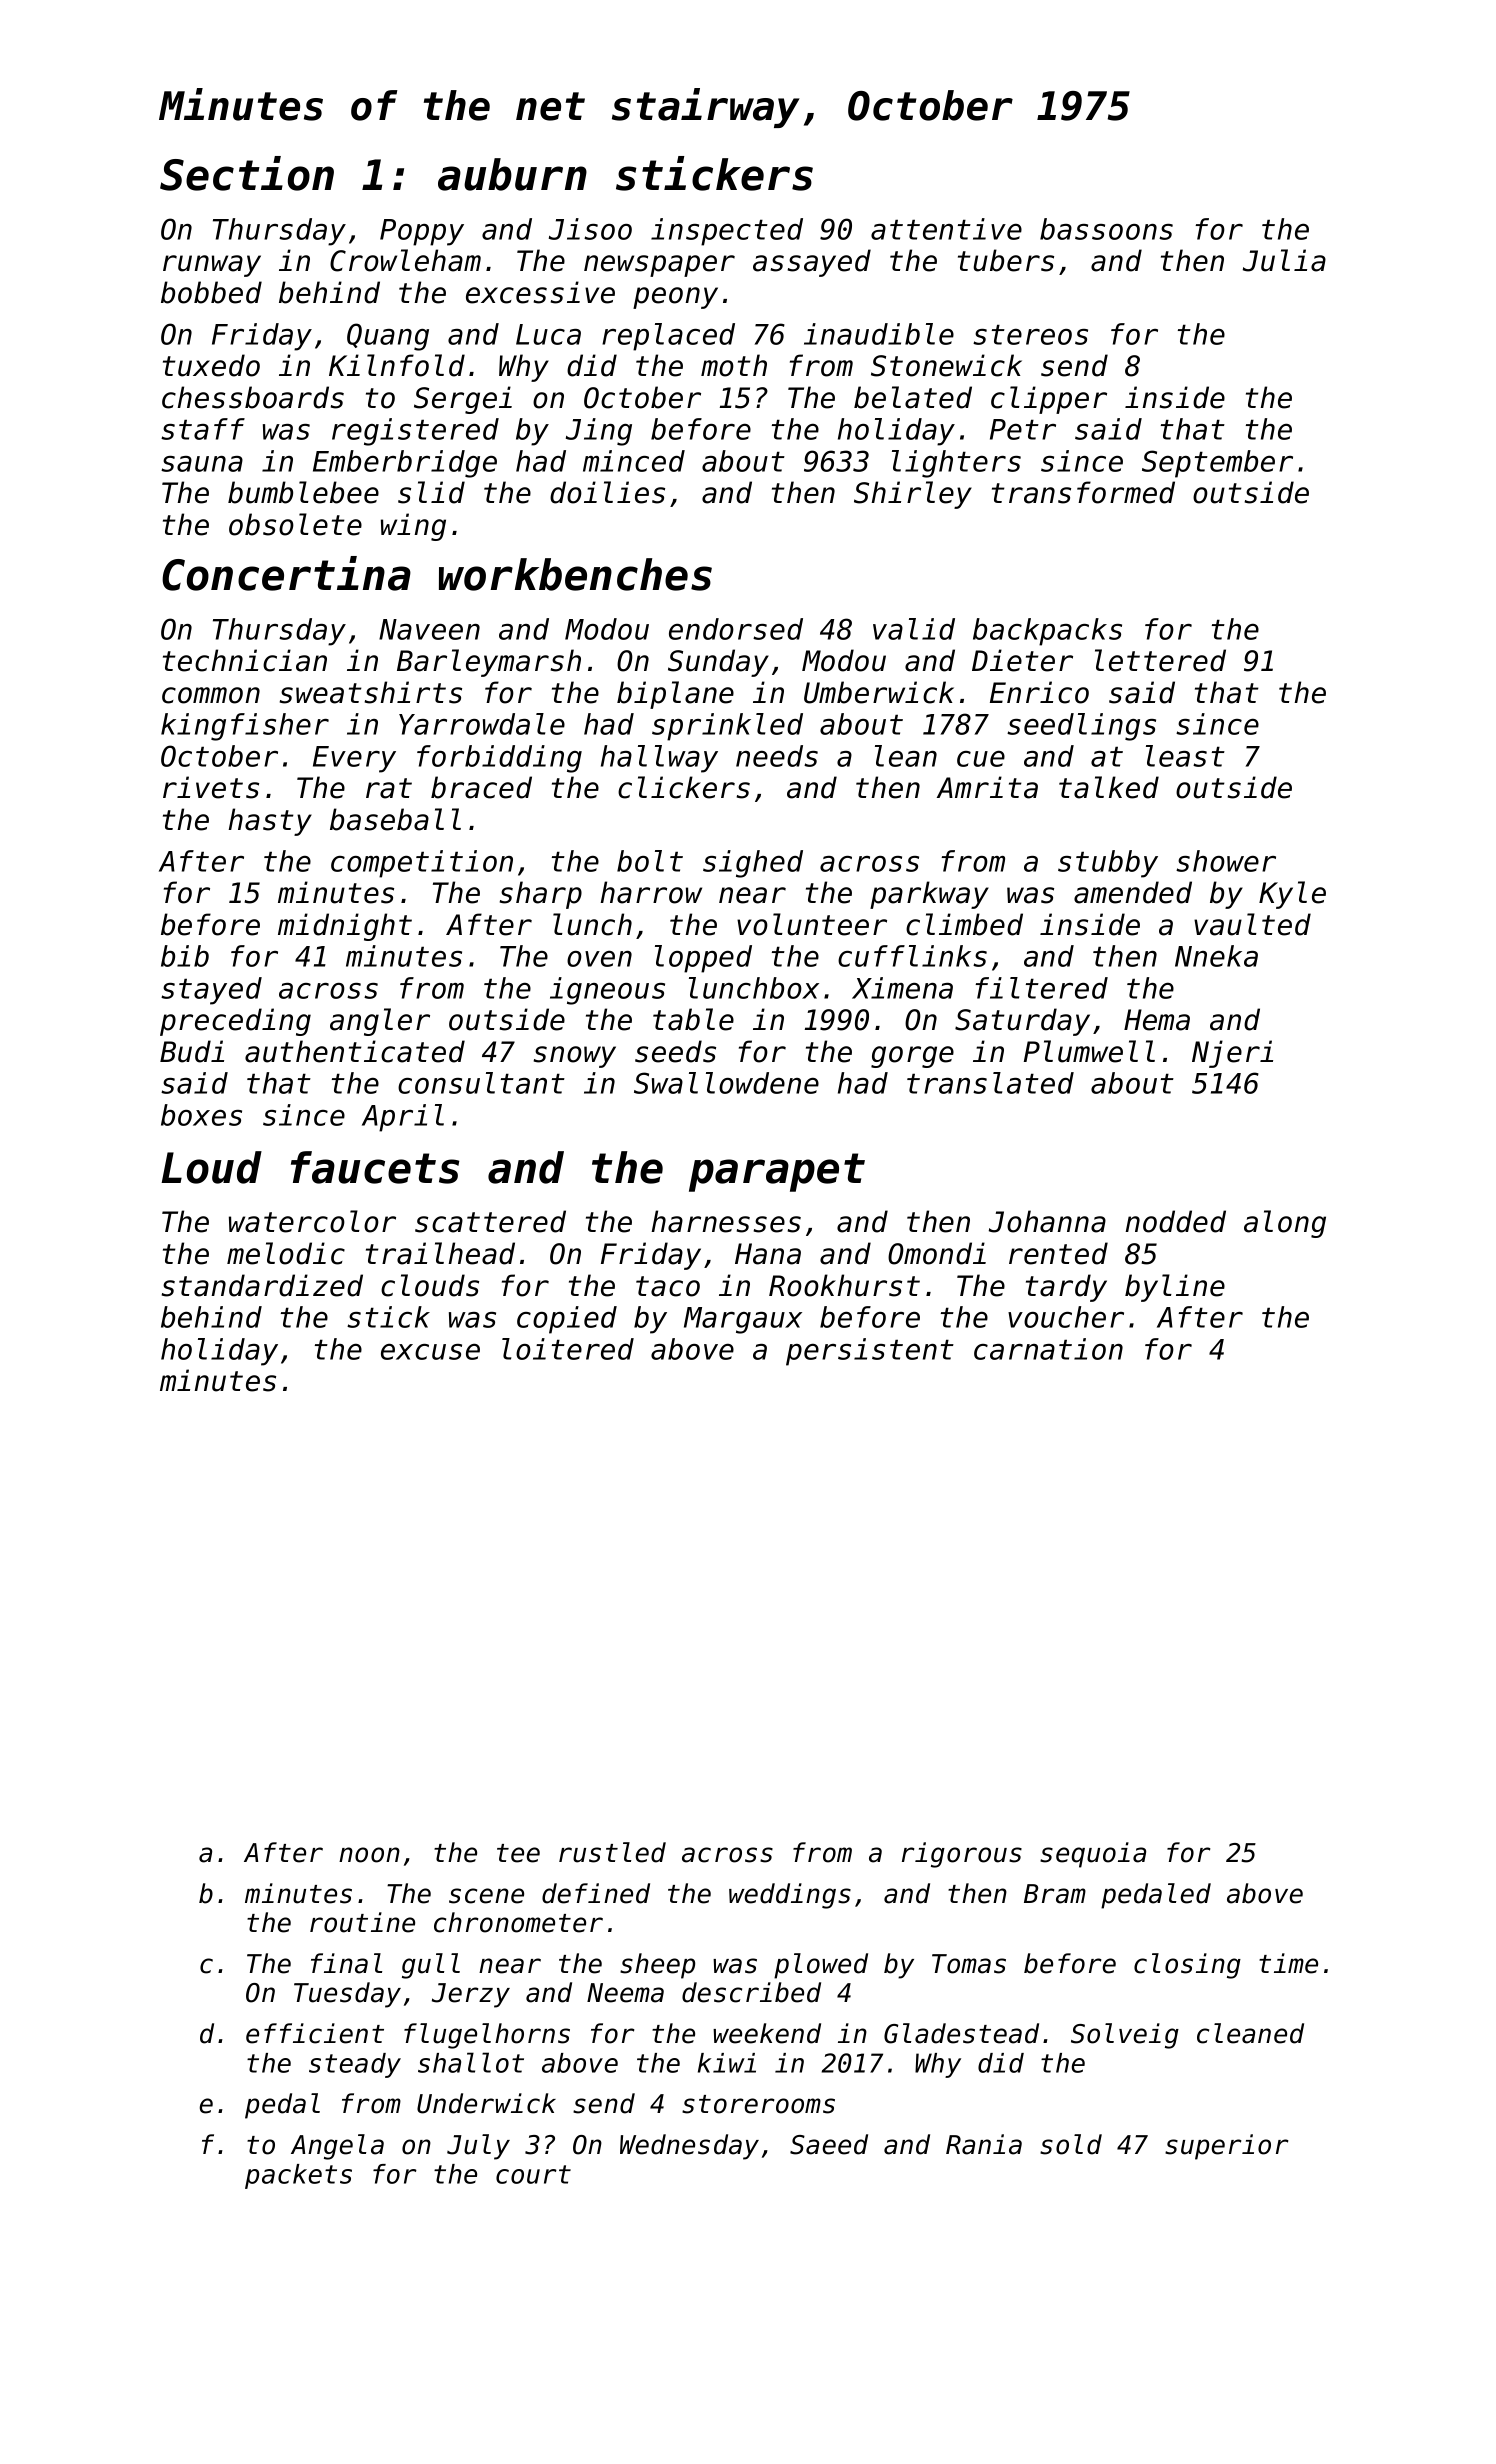 Image resolution: width=1496 pixels, height=2464 pixels. Describe the element at coordinates (1185, 756) in the document. I see `least` at that location.
